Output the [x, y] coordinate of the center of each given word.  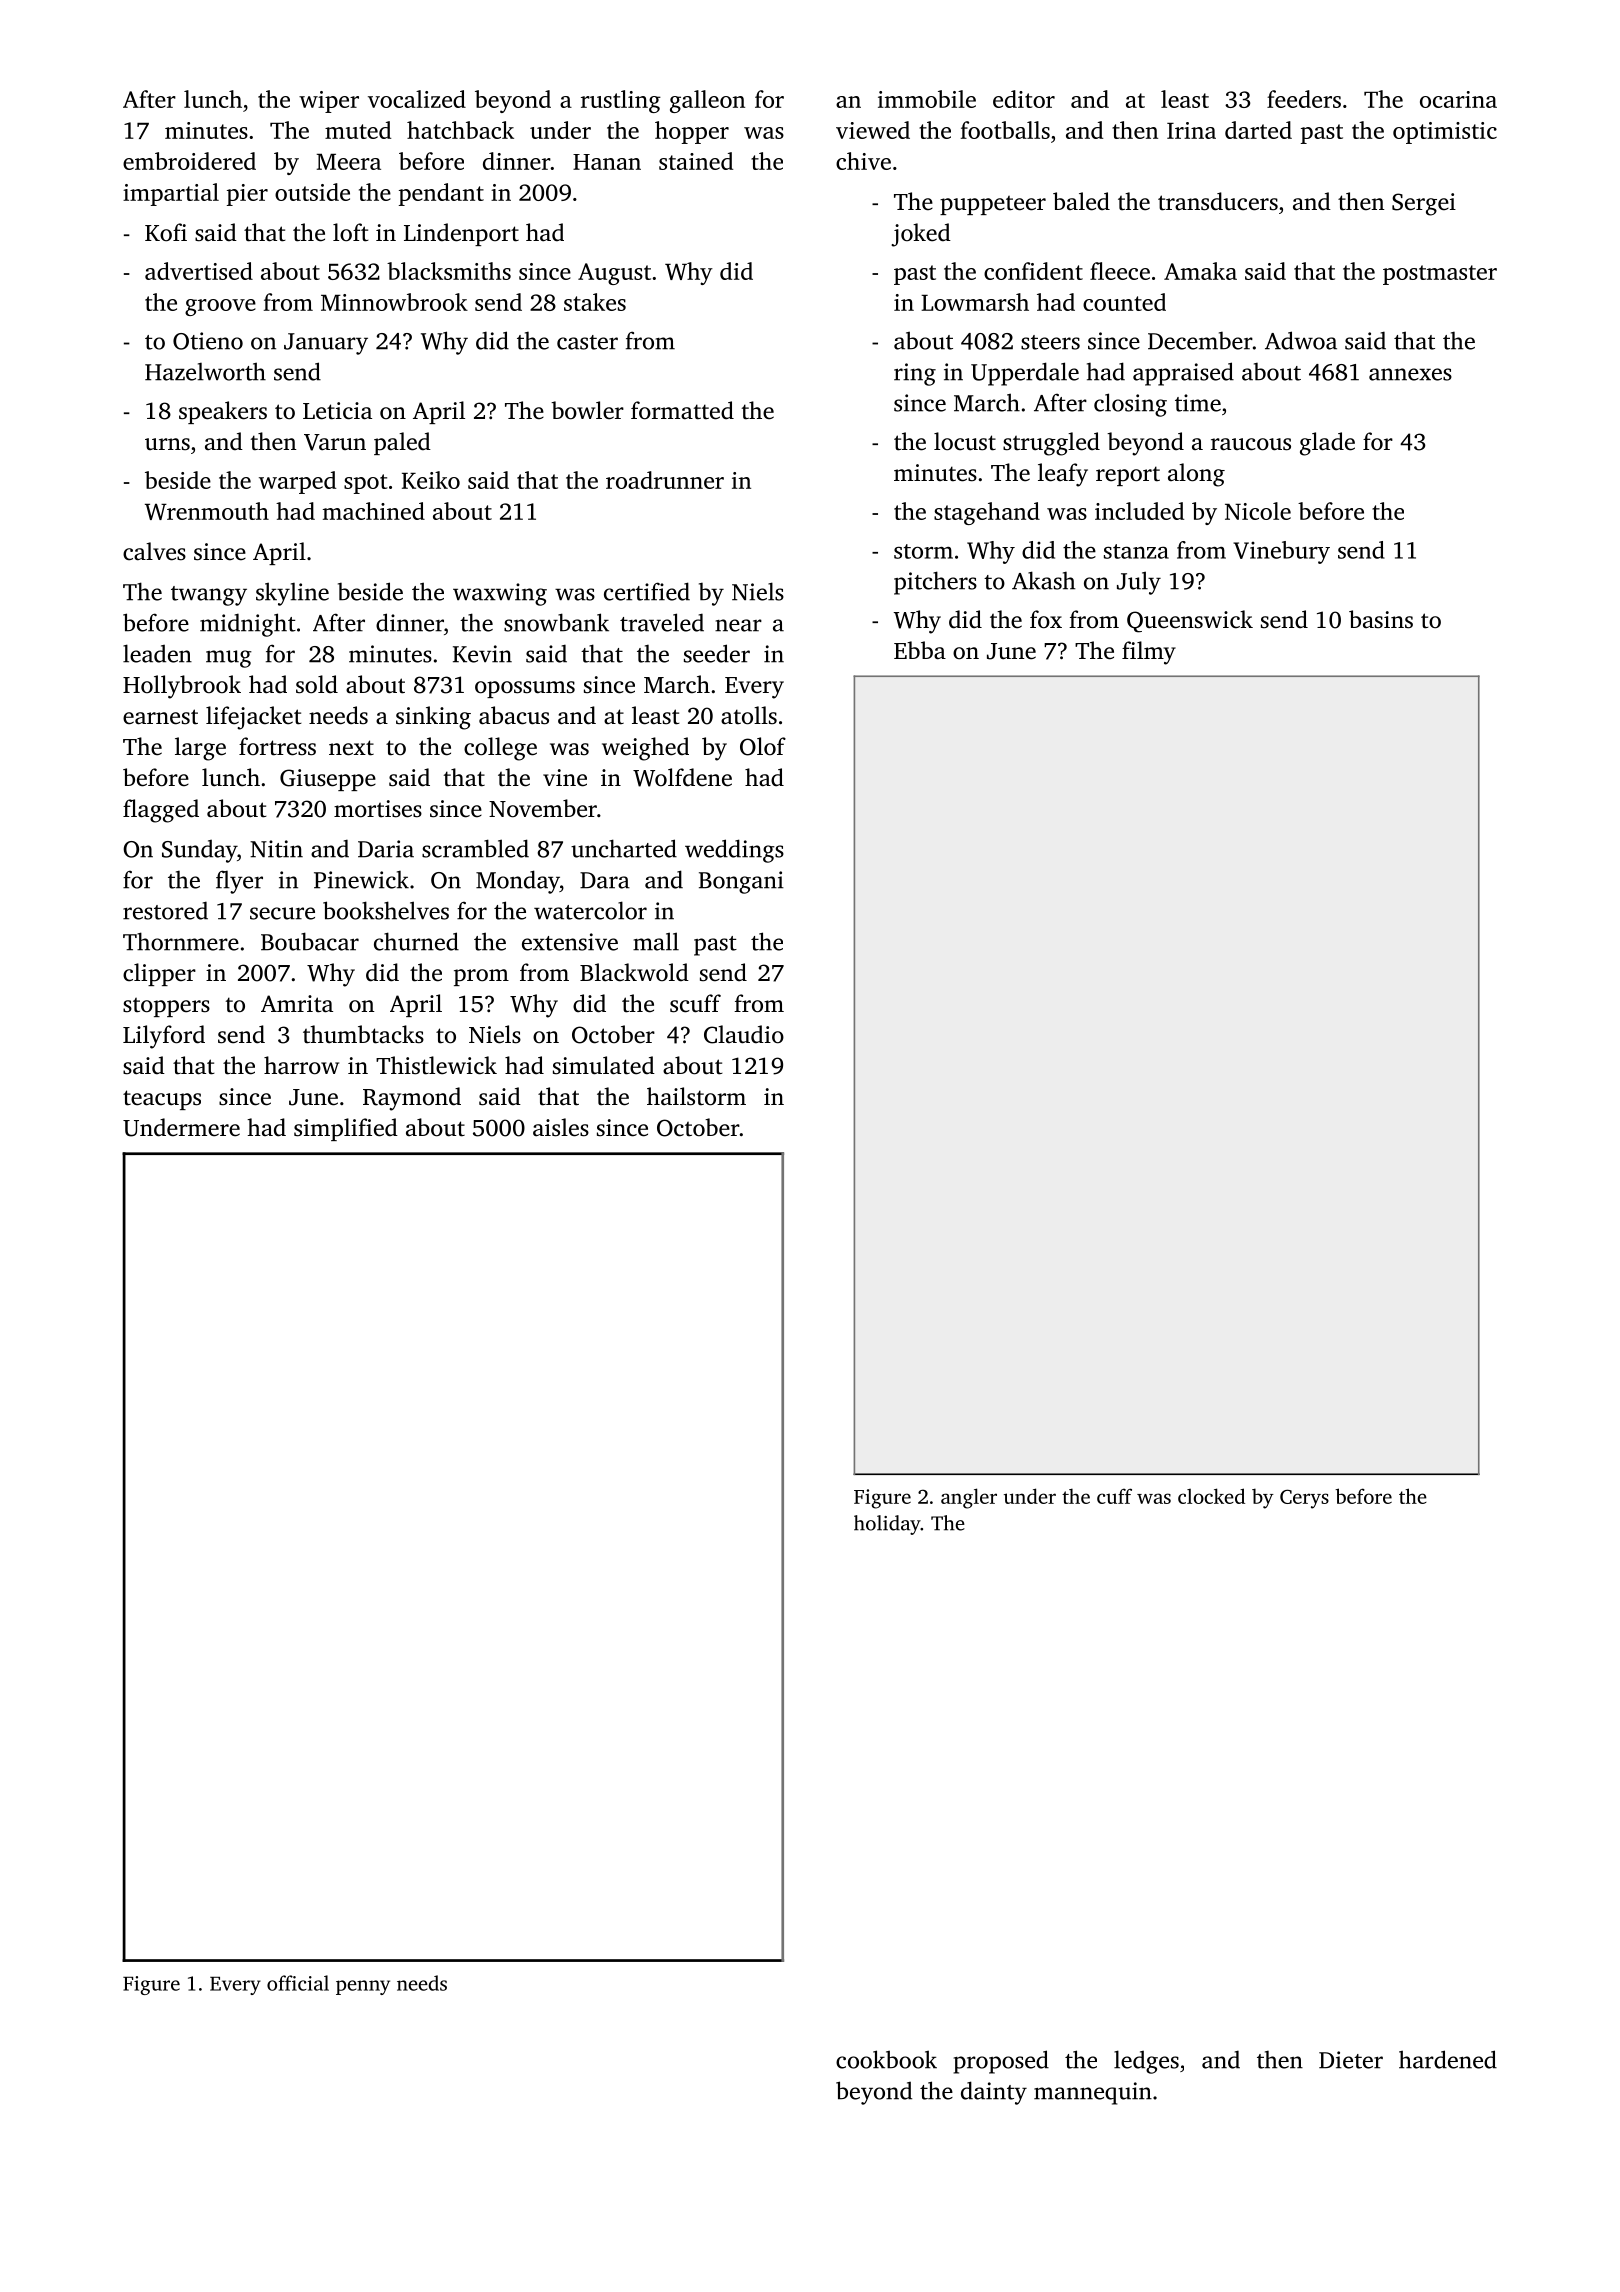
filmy [1149, 653]
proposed [1001, 2062]
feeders [1304, 99]
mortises [378, 809]
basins [1381, 619]
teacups [162, 1100]
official [298, 1983]
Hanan [607, 162]
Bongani [741, 882]
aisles [561, 1127]
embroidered [189, 161]
